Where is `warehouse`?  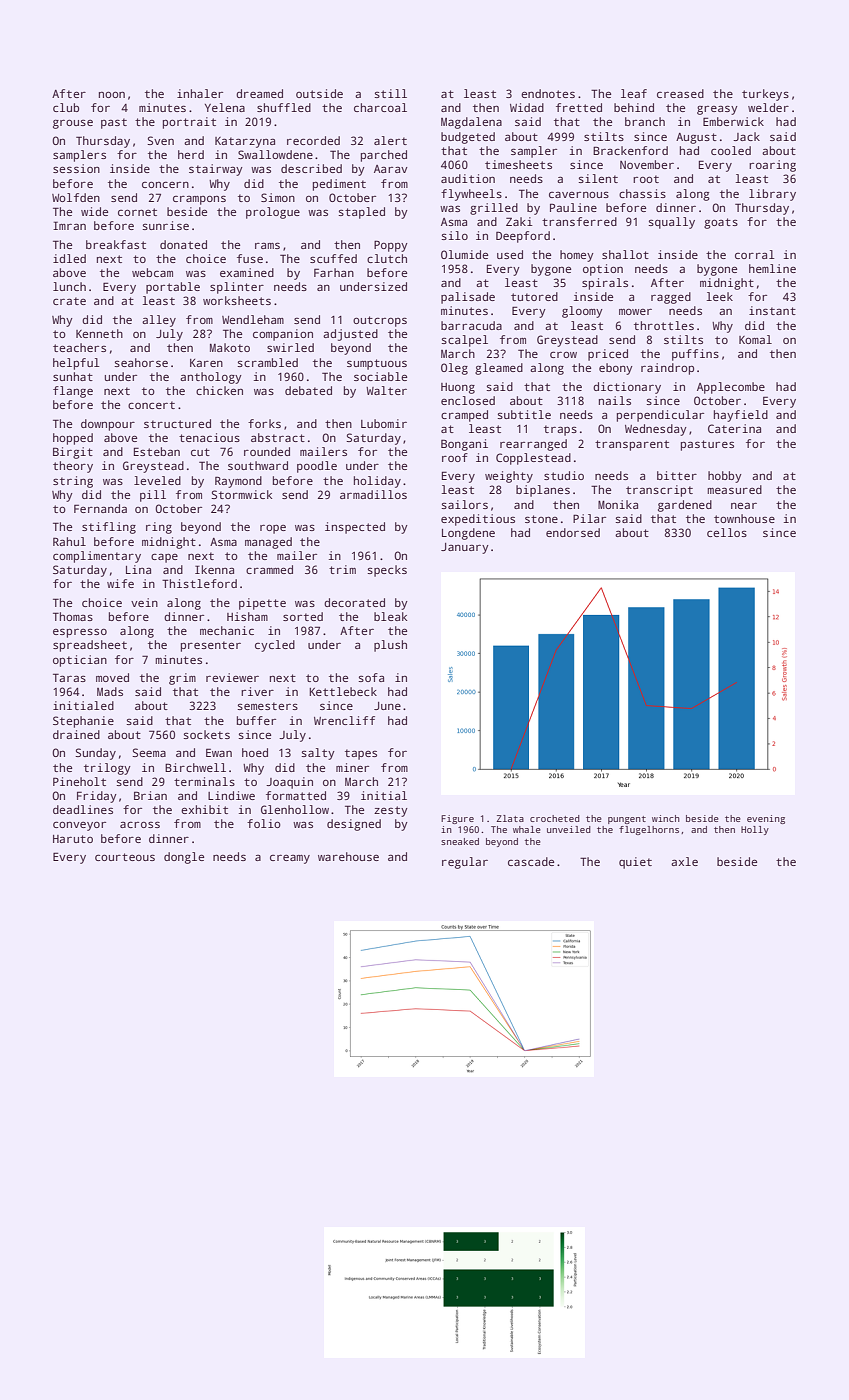 warehouse is located at coordinates (348, 856).
